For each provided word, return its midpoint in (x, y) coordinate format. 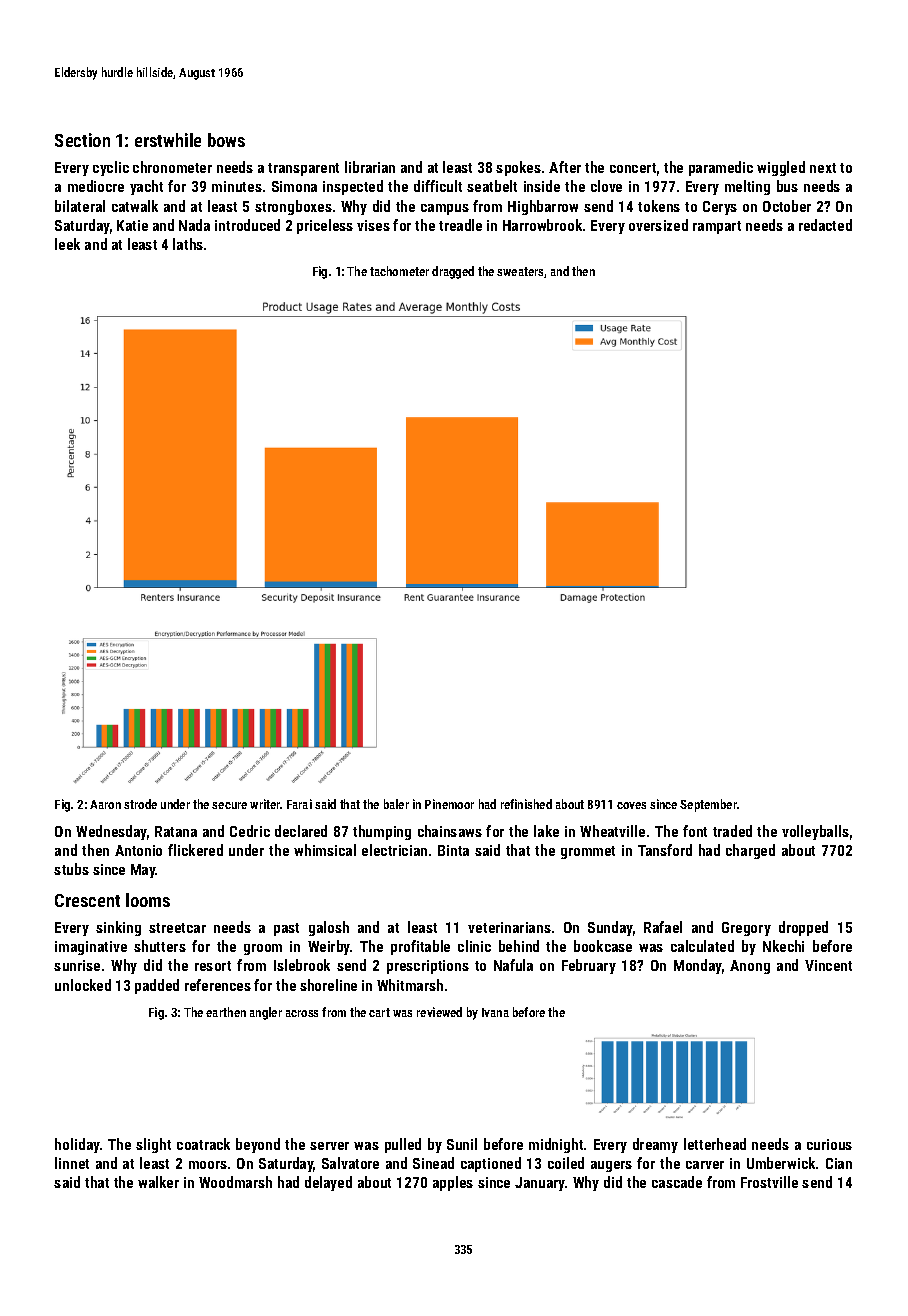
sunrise (77, 965)
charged (750, 851)
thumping (382, 832)
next (823, 168)
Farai (299, 804)
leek (67, 244)
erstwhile (168, 140)
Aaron (105, 804)
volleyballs (815, 832)
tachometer (399, 271)
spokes (518, 168)
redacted (825, 225)
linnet (72, 1163)
